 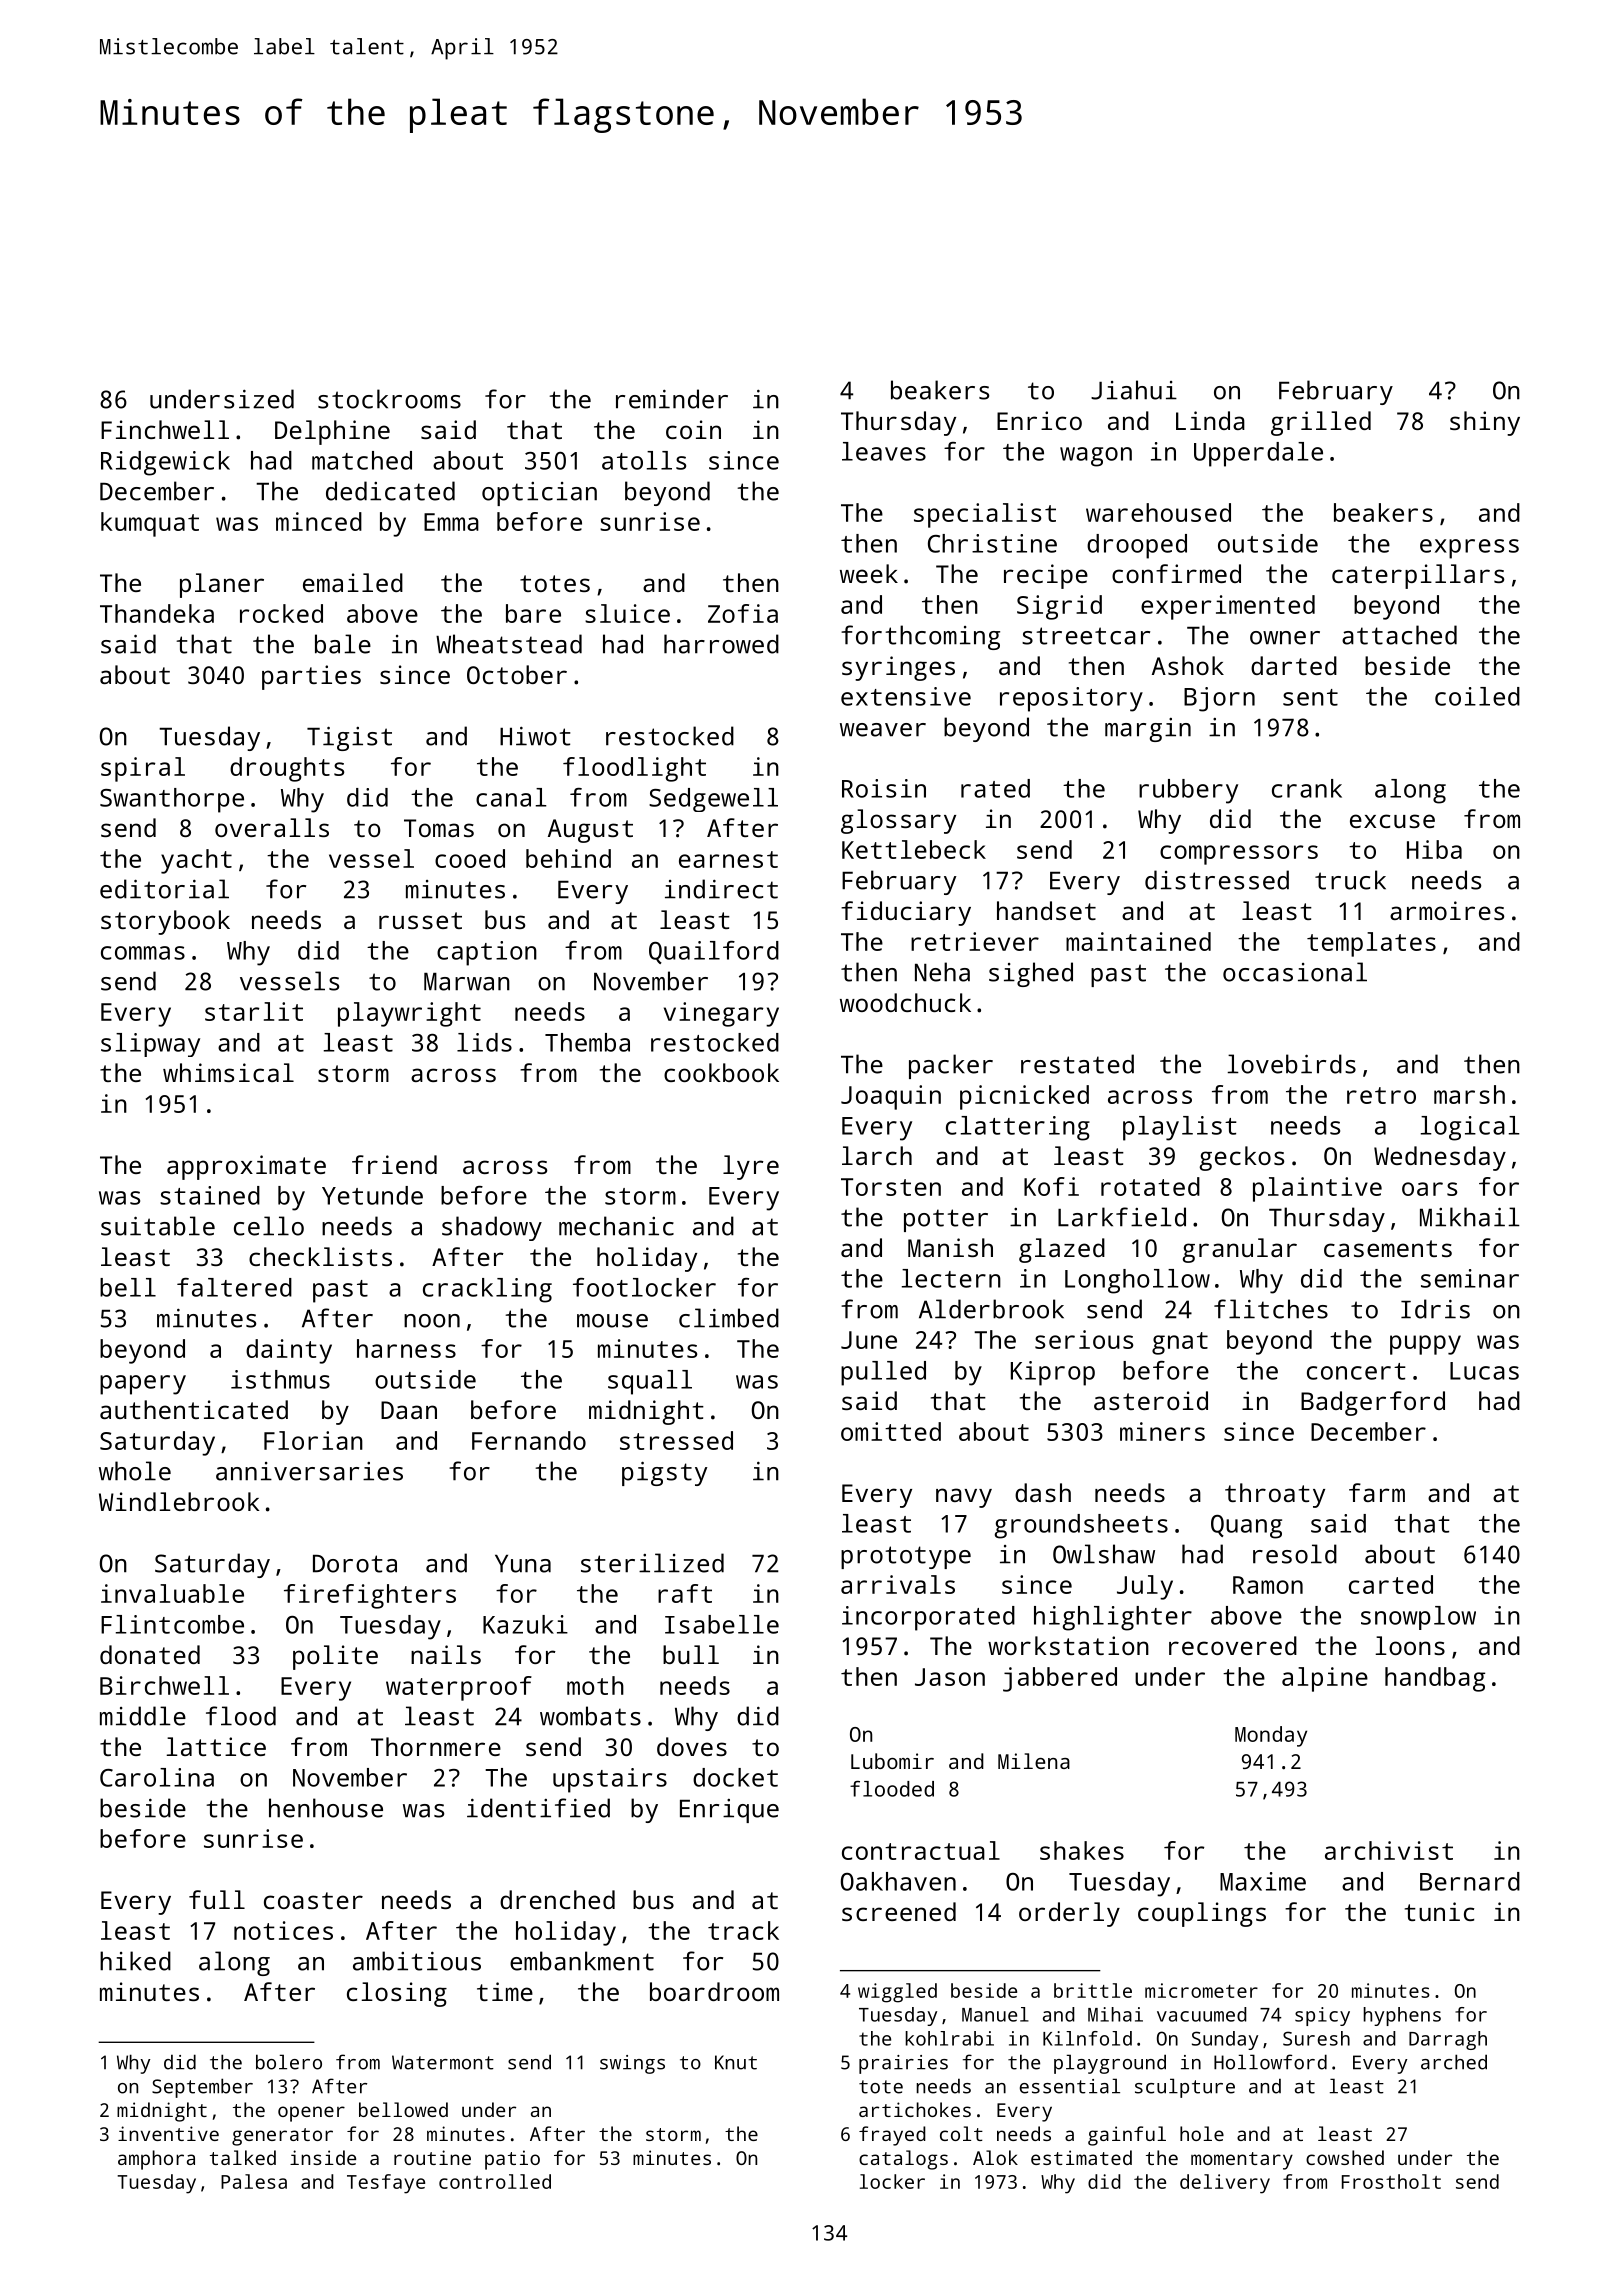 What do you see at coordinates (143, 769) in the screenshot?
I see `spiral` at bounding box center [143, 769].
